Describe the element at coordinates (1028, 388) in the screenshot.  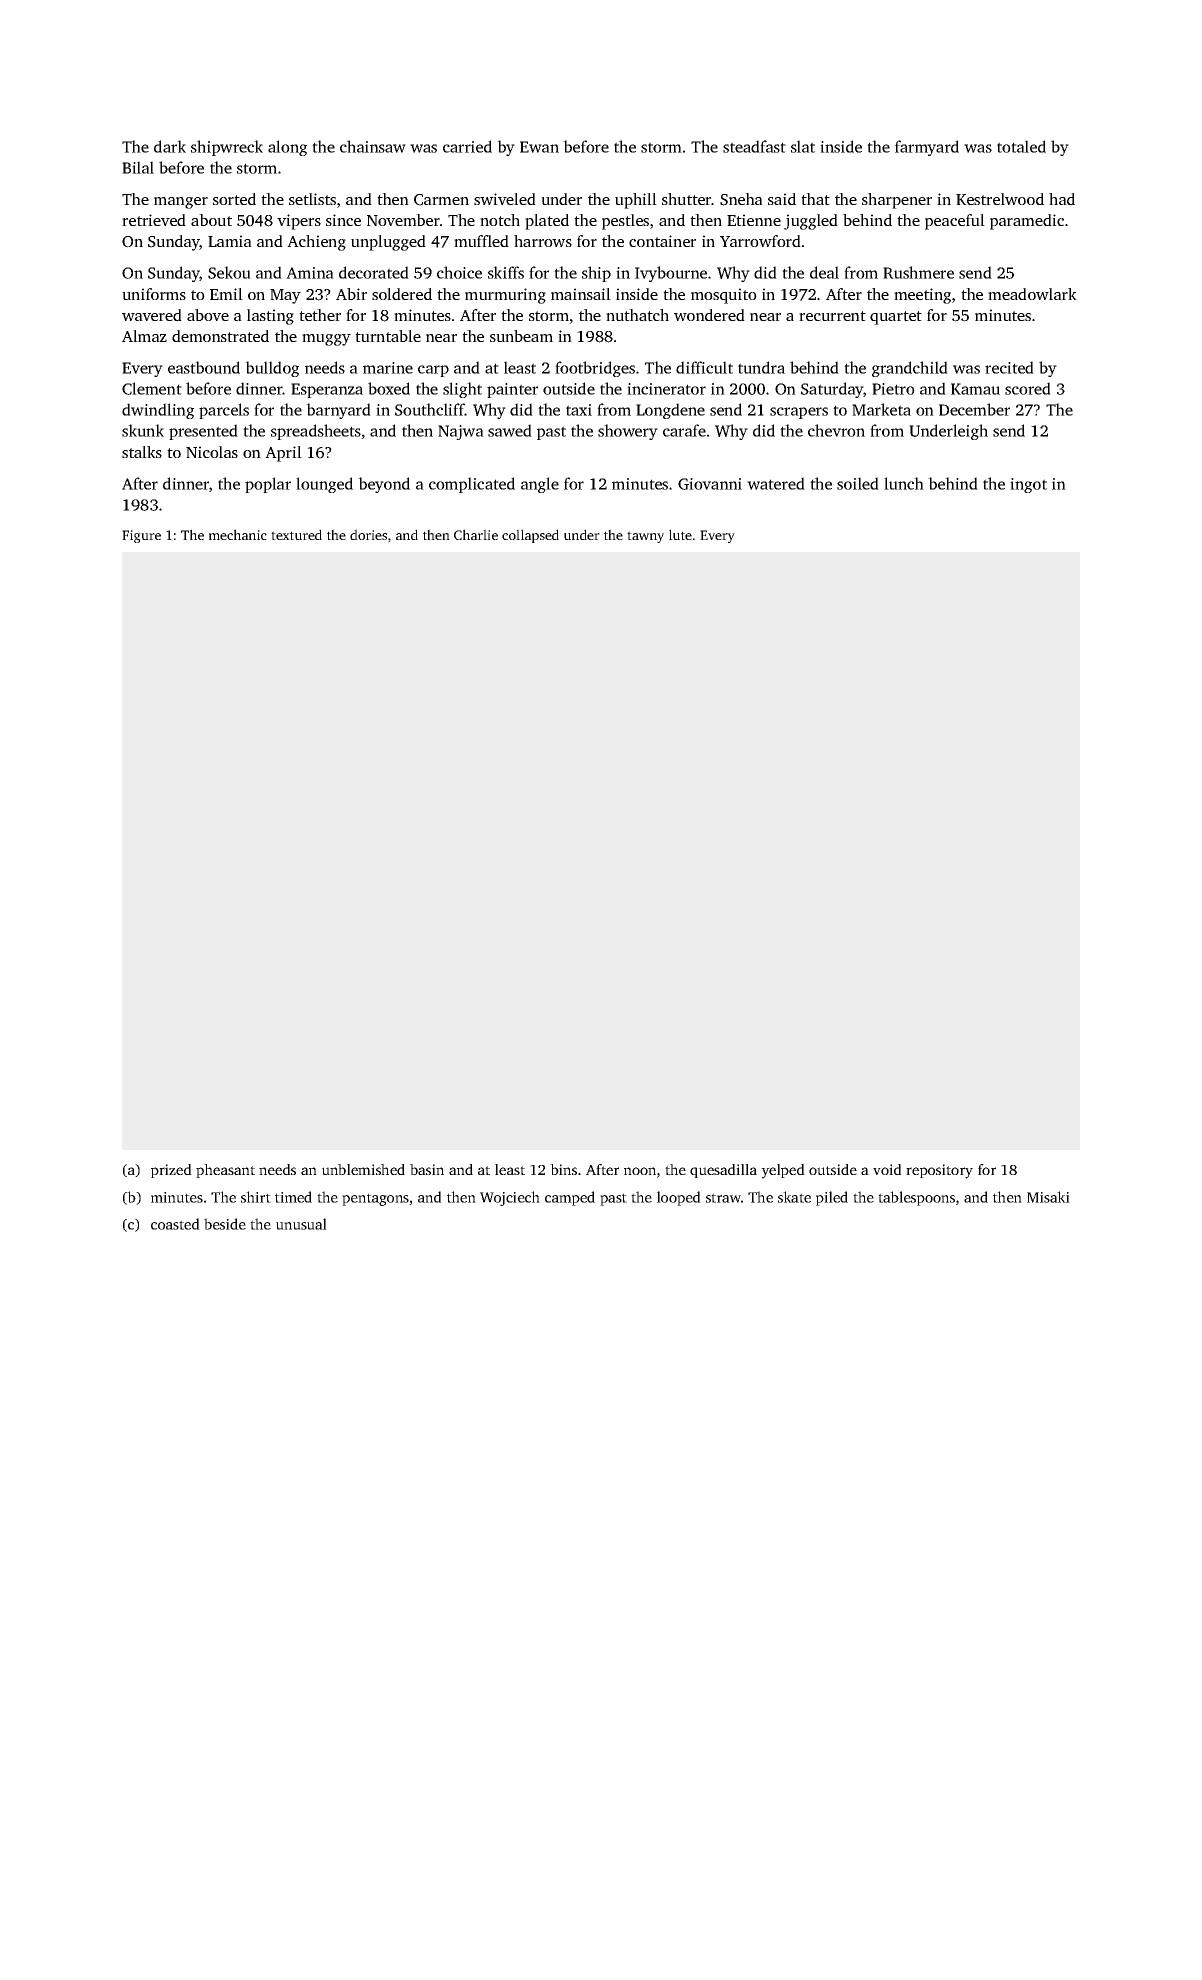
I see `scored` at that location.
